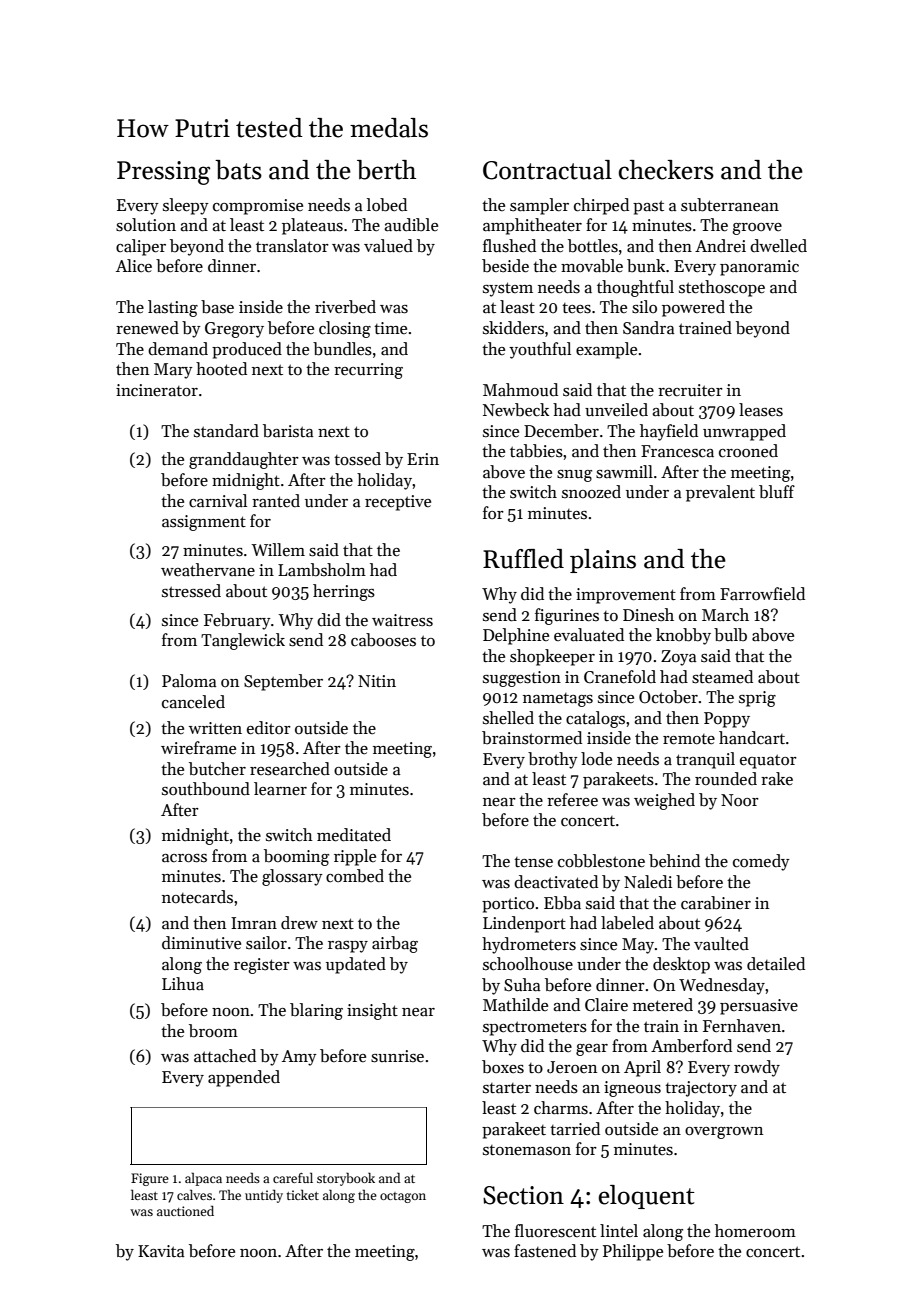 The height and width of the document is (1308, 924). Describe the element at coordinates (184, 858) in the document. I see `across` at that location.
